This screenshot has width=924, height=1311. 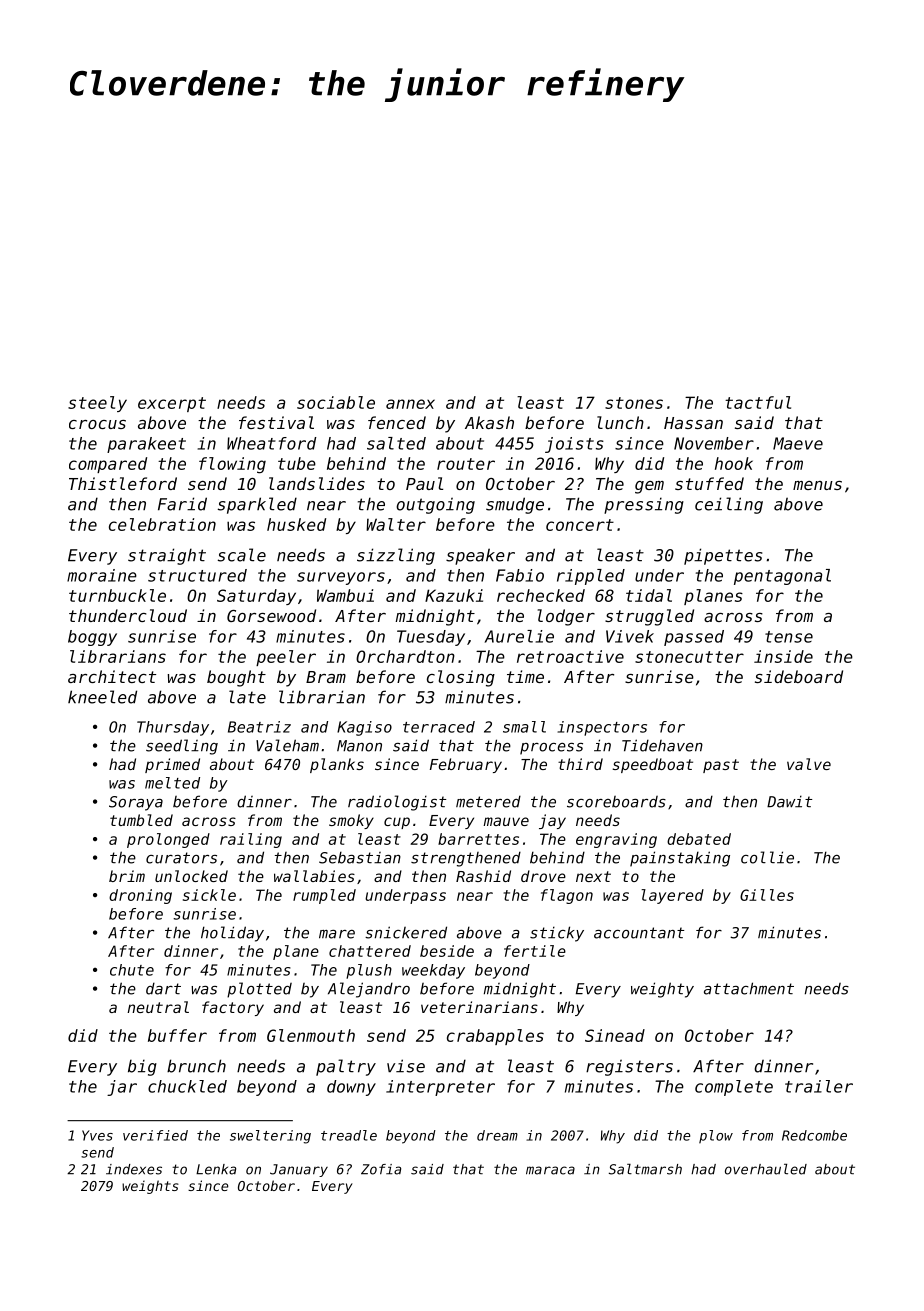 What do you see at coordinates (789, 637) in the screenshot?
I see `tense` at bounding box center [789, 637].
